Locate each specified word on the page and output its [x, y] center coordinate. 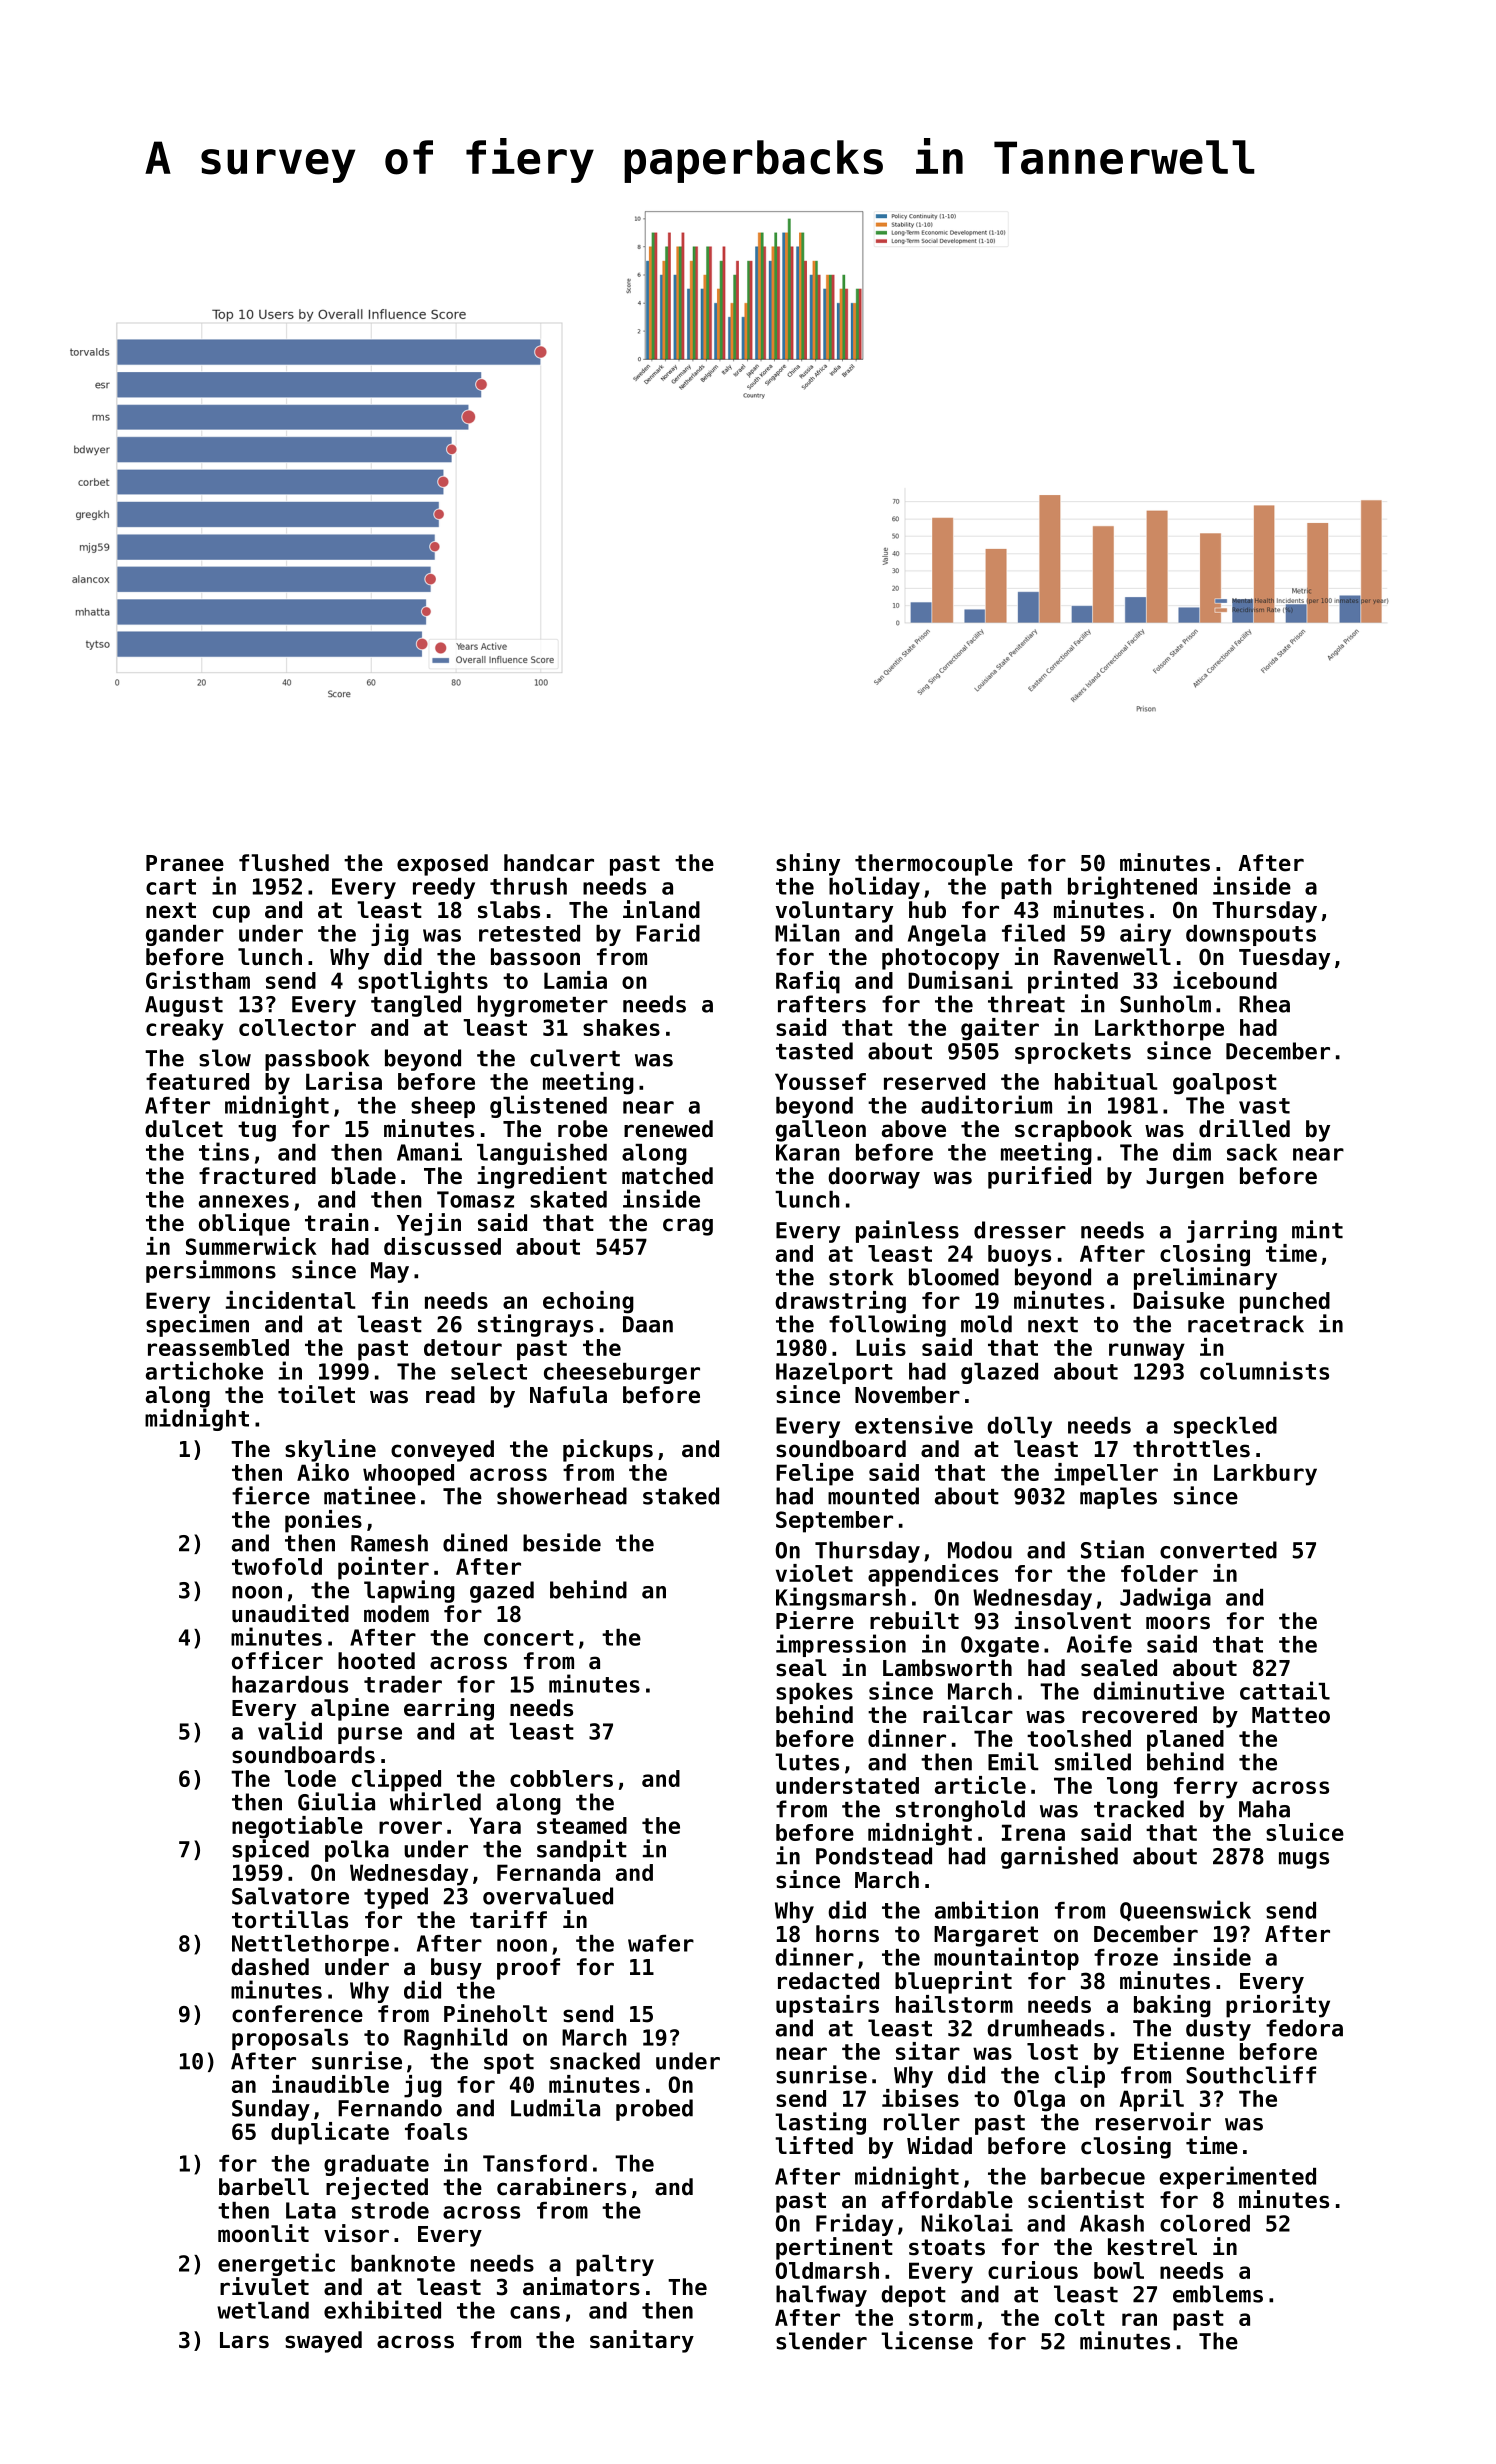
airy [1145, 934]
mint [1317, 1229]
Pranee [185, 863]
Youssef [820, 1081]
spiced [270, 1850]
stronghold [960, 1811]
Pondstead [874, 1856]
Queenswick [1185, 1910]
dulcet [184, 1129]
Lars [244, 2340]
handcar [549, 863]
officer [277, 1660]
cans [535, 2312]
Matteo [1291, 1715]
